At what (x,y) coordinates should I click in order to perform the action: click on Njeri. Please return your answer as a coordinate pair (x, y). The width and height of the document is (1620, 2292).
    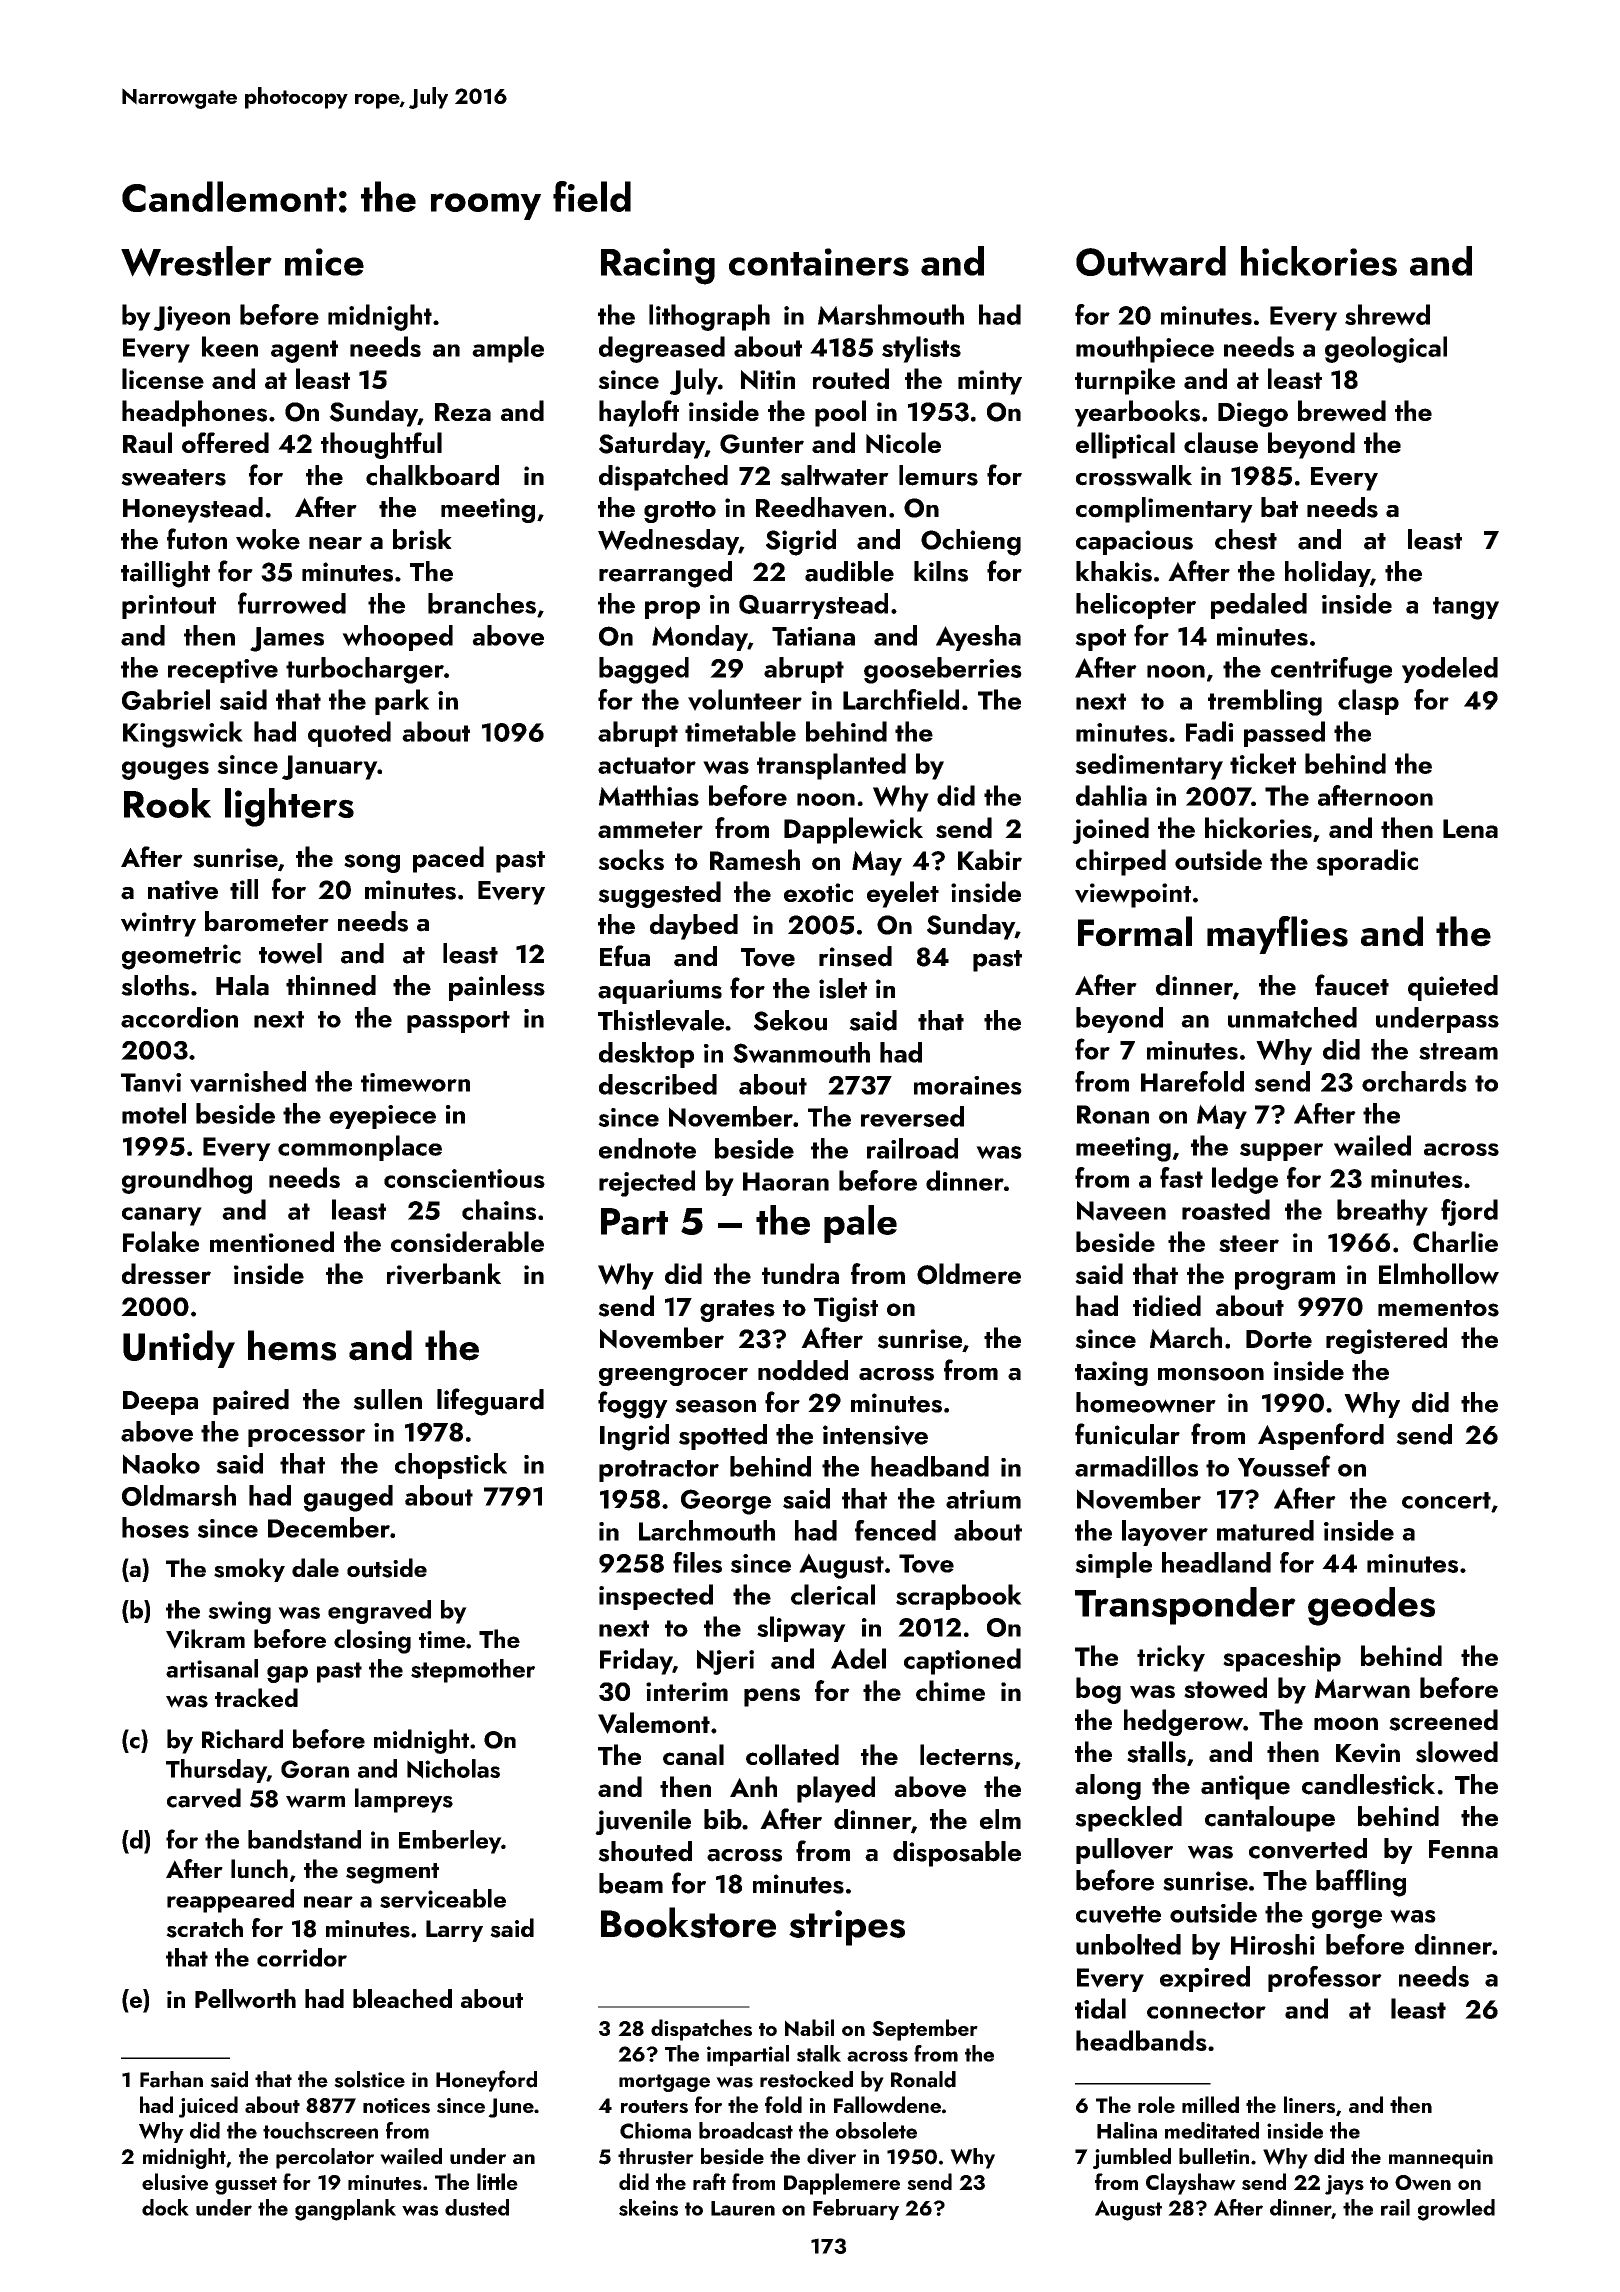
    Looking at the image, I should click on (725, 1662).
